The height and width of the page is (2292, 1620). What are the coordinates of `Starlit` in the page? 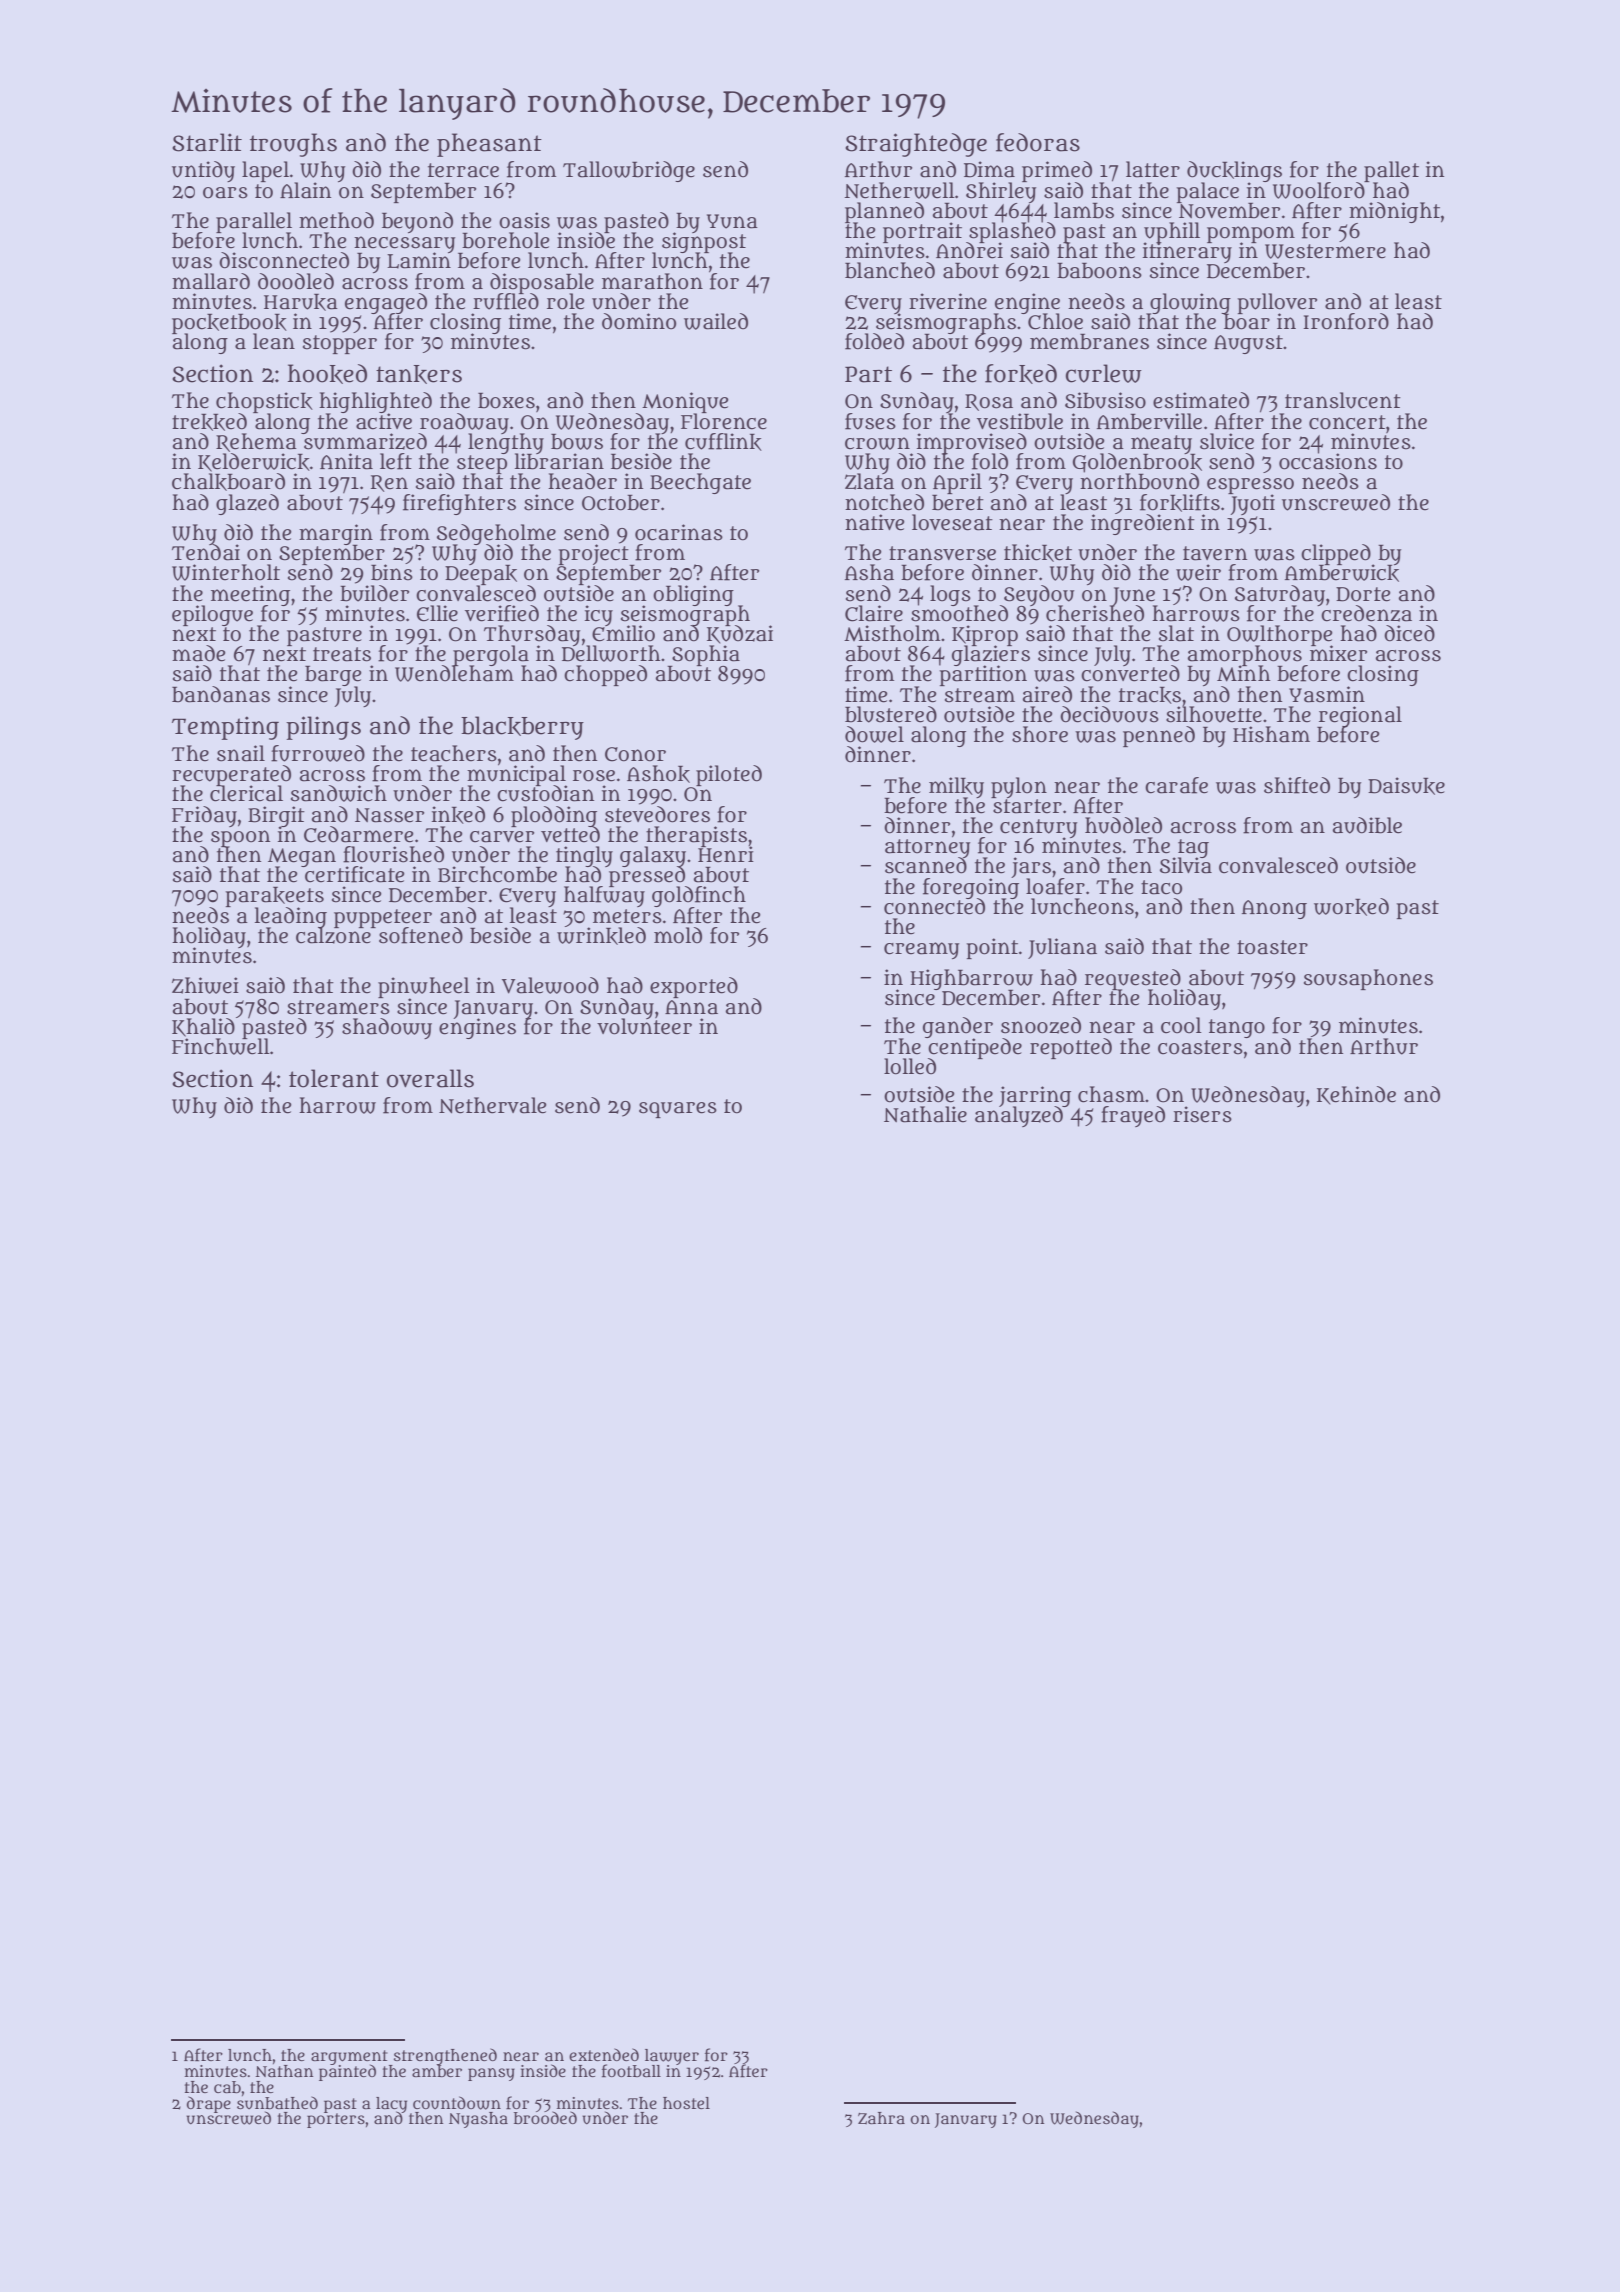 It's located at (207, 142).
